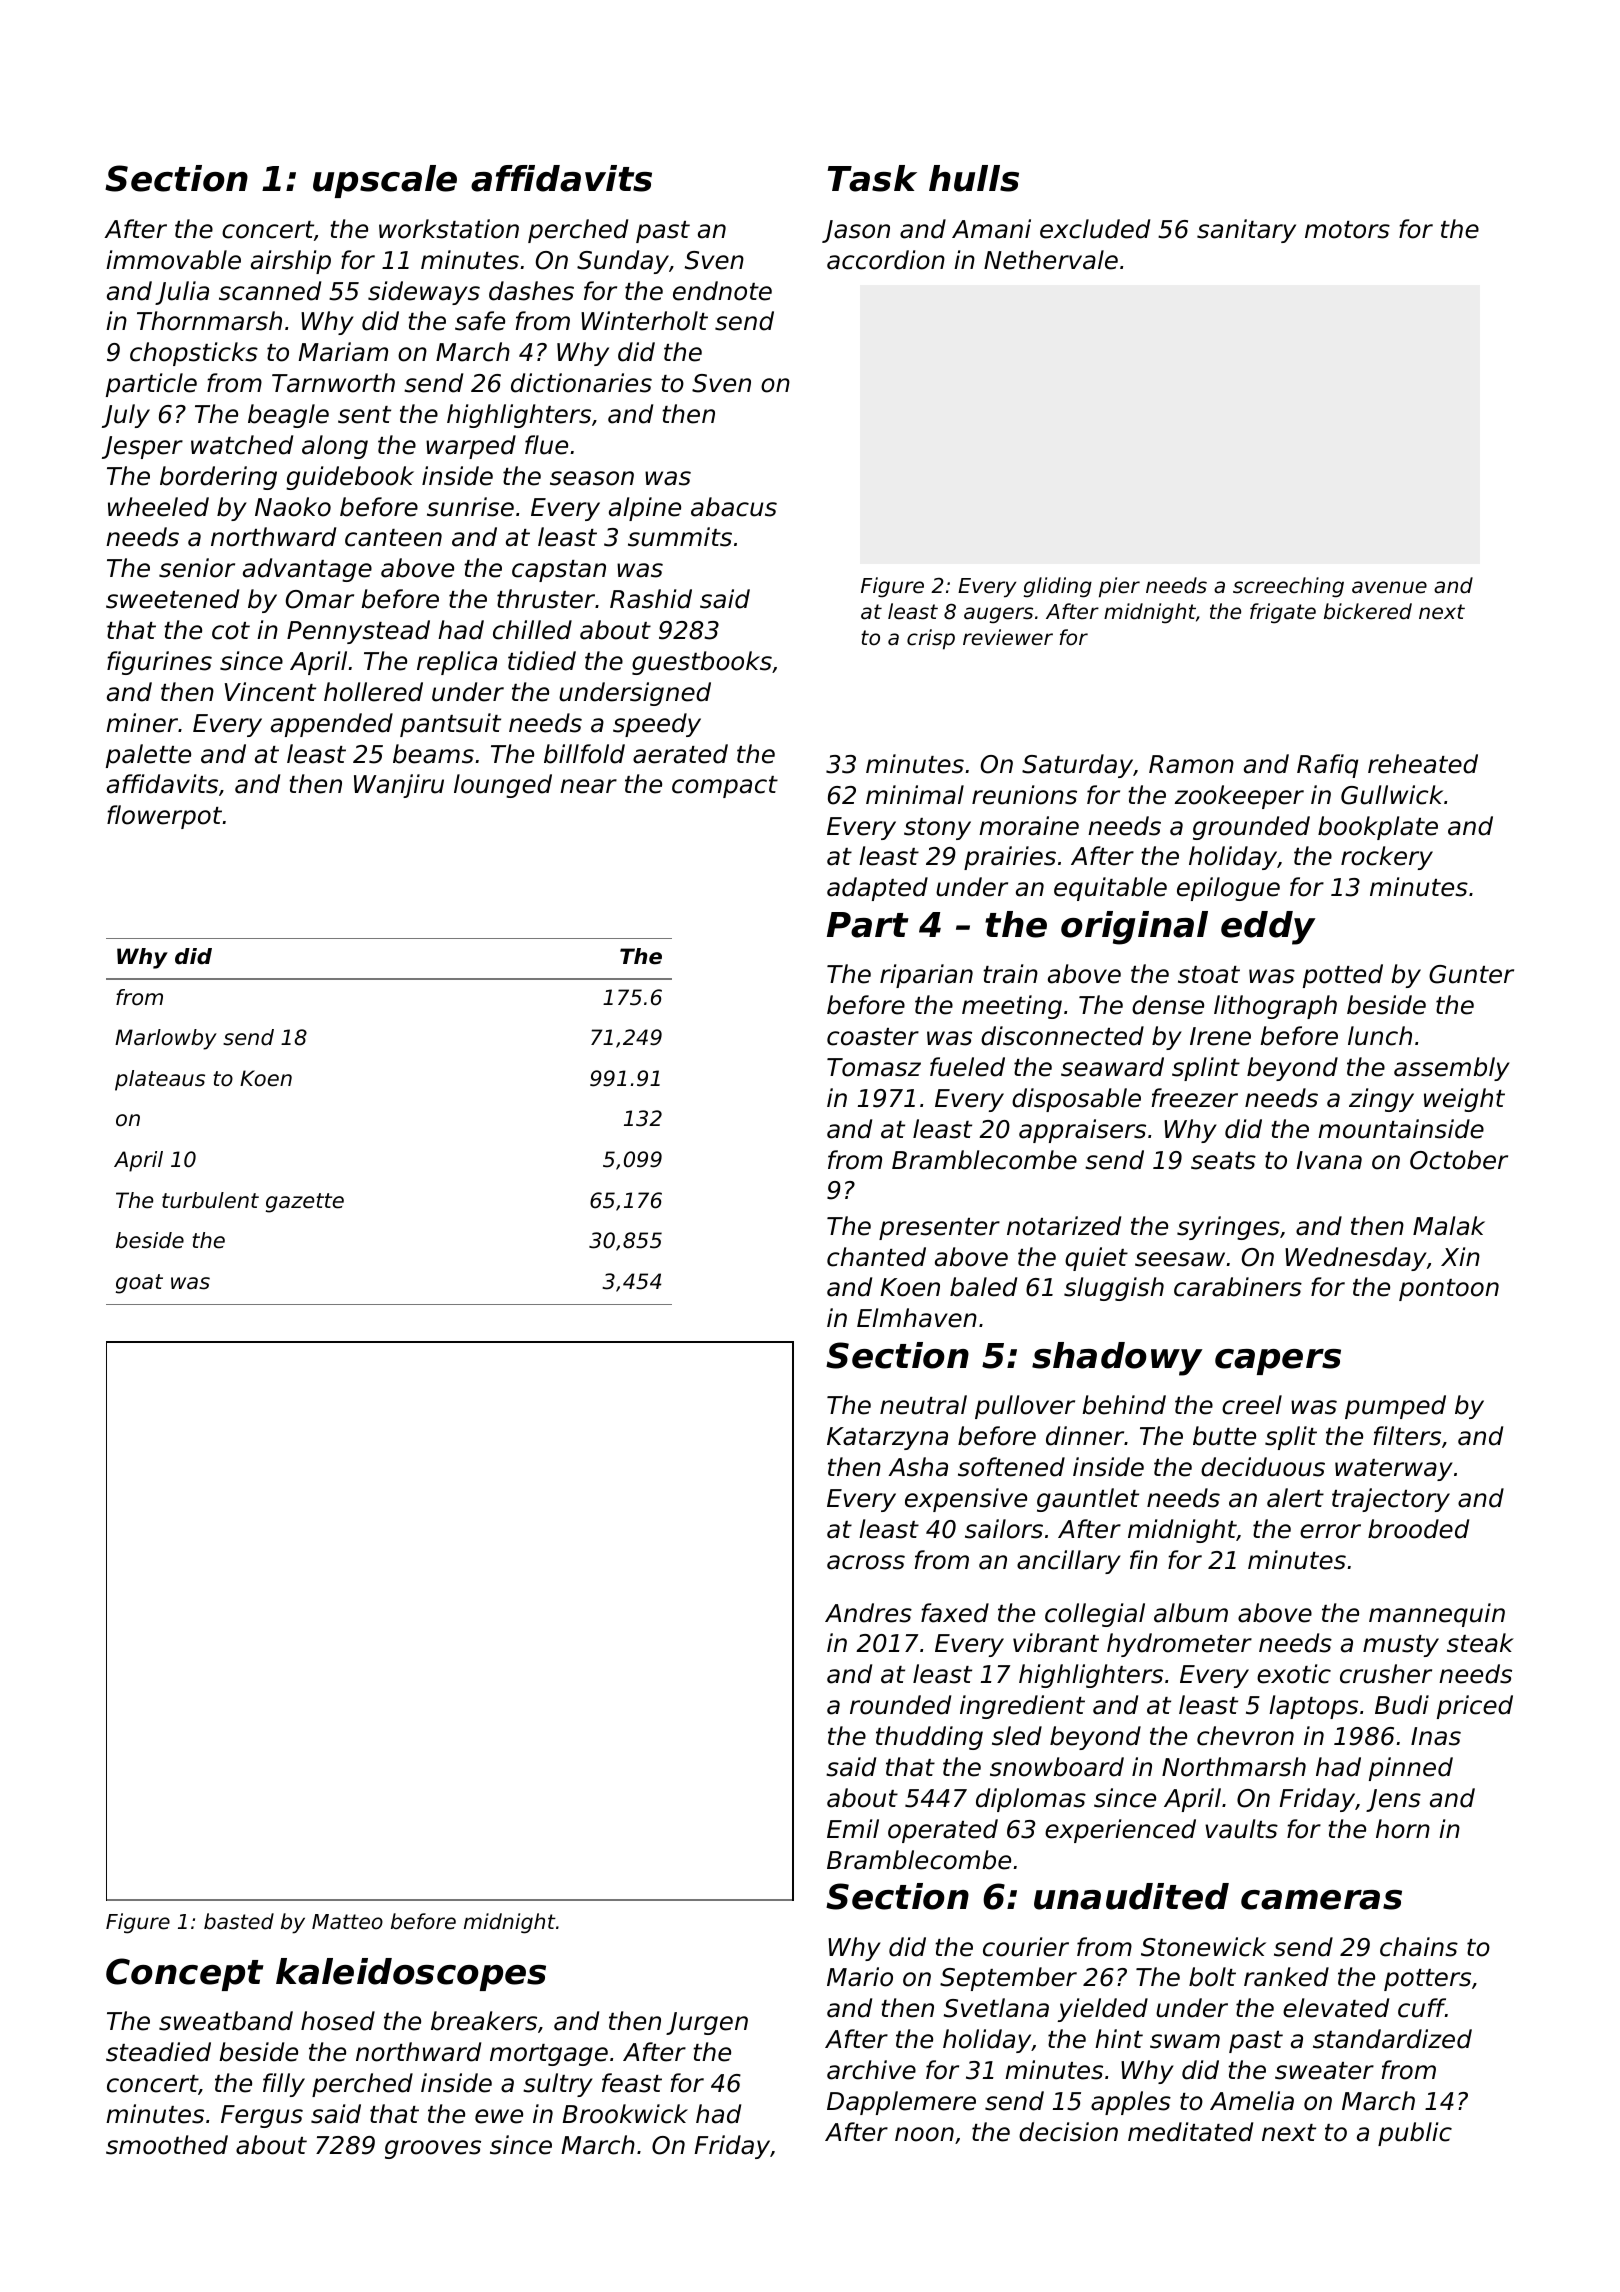  What do you see at coordinates (1415, 2134) in the document?
I see `public` at bounding box center [1415, 2134].
